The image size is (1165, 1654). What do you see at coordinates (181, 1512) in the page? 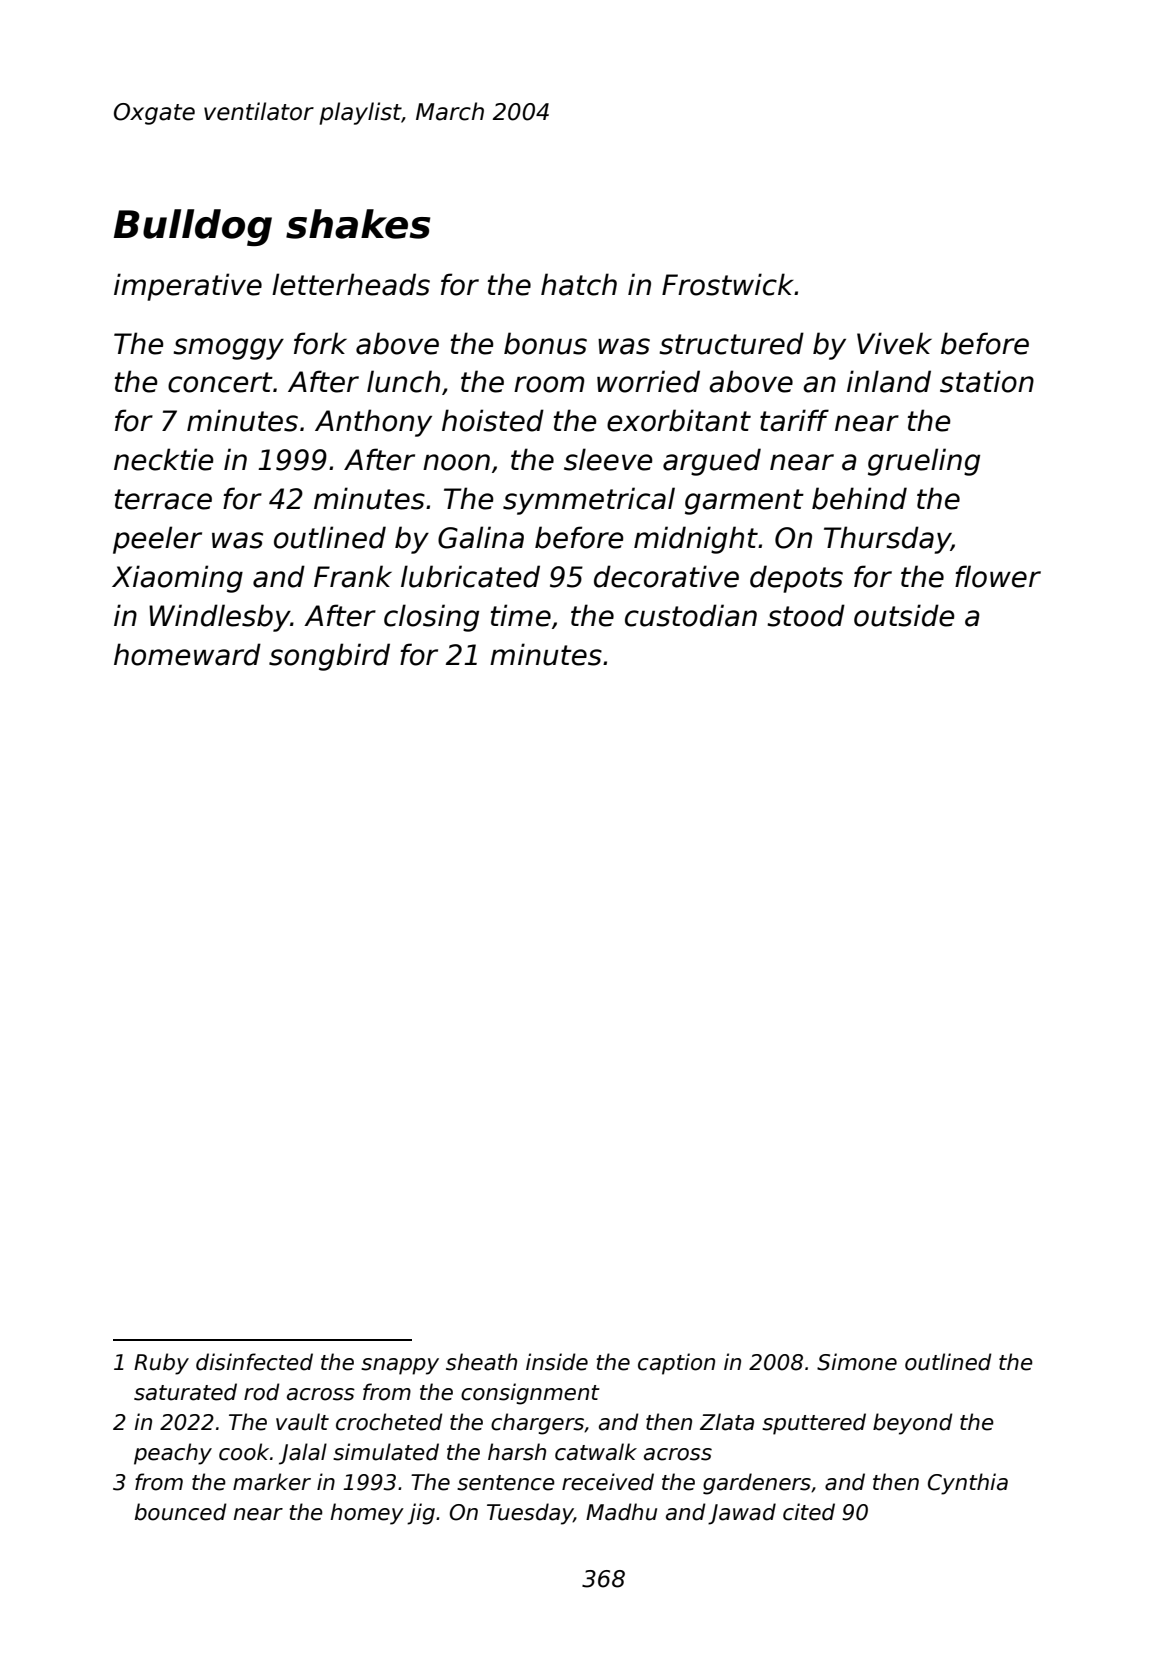
I see `bounced` at bounding box center [181, 1512].
